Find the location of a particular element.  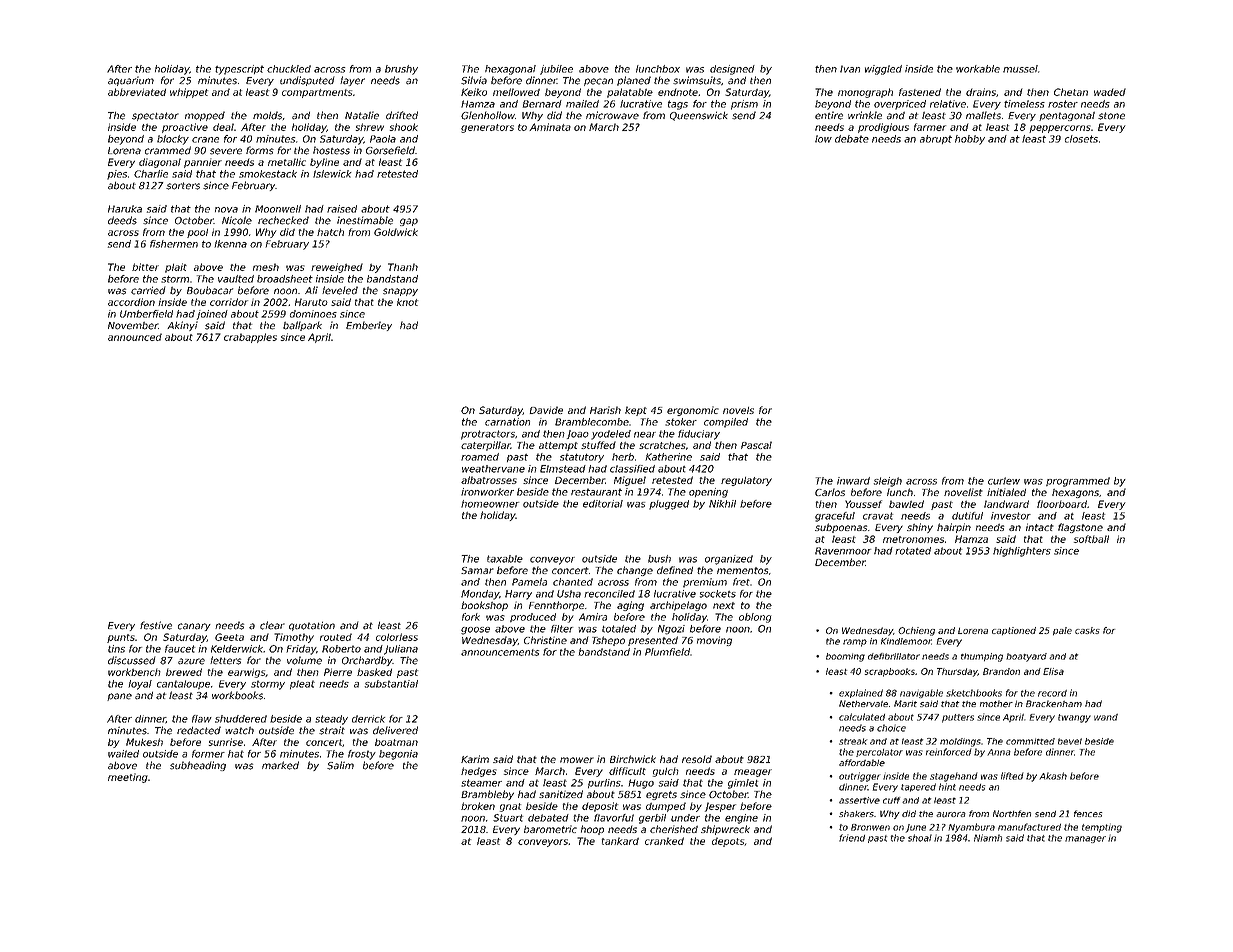

meeting is located at coordinates (128, 778).
